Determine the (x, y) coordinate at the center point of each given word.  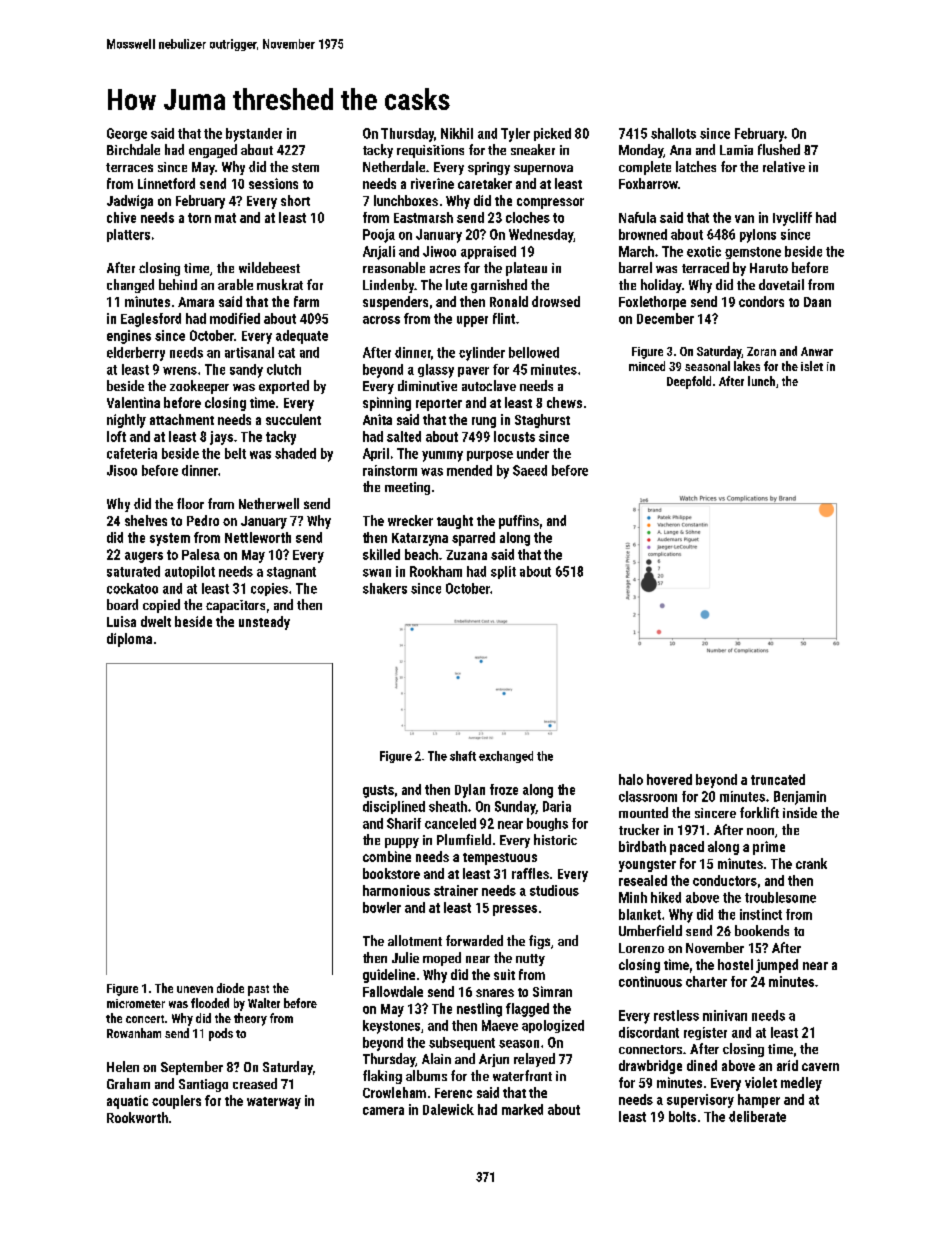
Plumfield (464, 839)
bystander (254, 135)
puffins (519, 522)
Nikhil (457, 133)
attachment (182, 419)
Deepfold (689, 382)
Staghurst (542, 421)
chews (564, 402)
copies (269, 589)
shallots (673, 133)
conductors (725, 880)
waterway (274, 1103)
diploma (129, 640)
